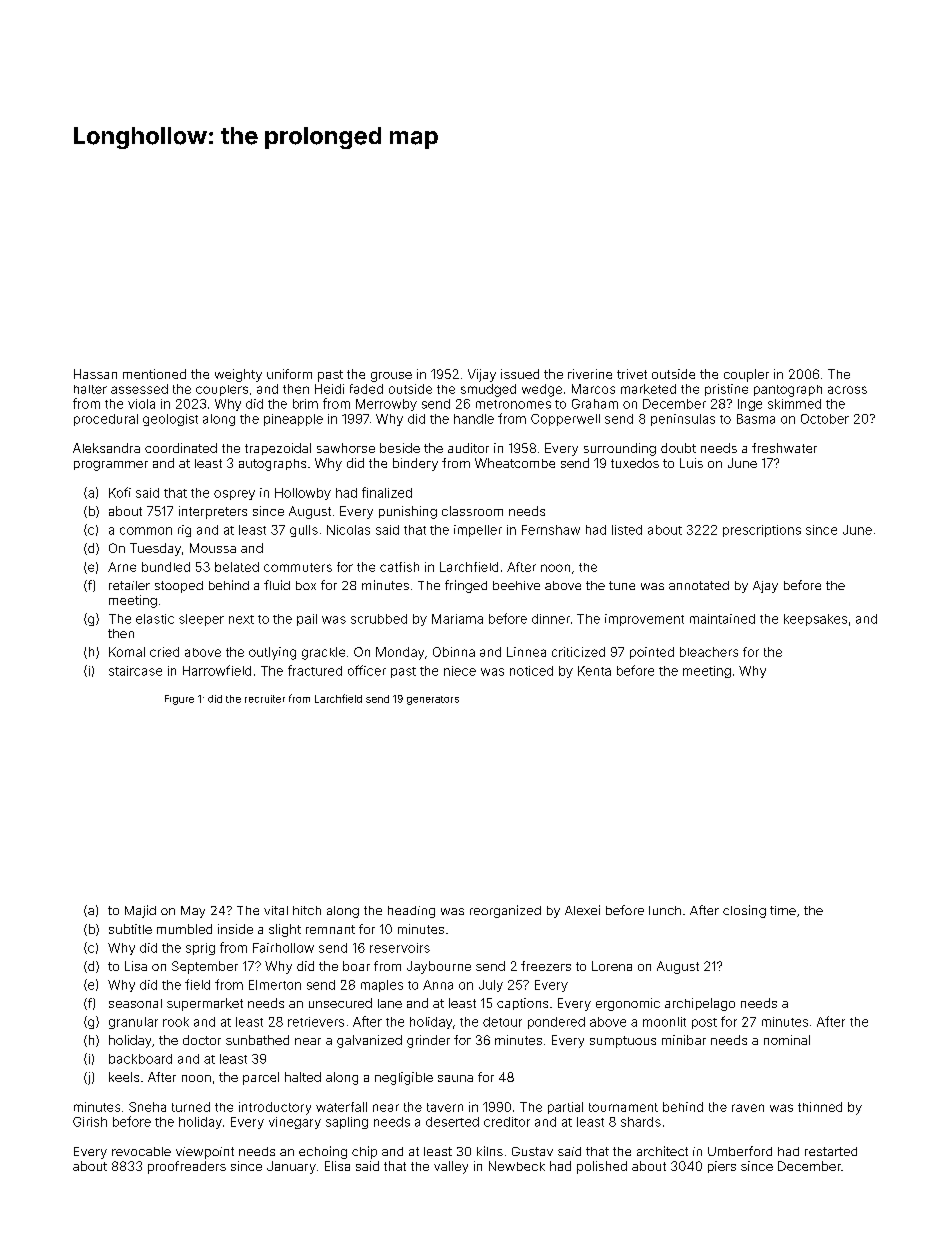 This document has height=1233, width=952. I want to click on turned, so click(191, 1107).
